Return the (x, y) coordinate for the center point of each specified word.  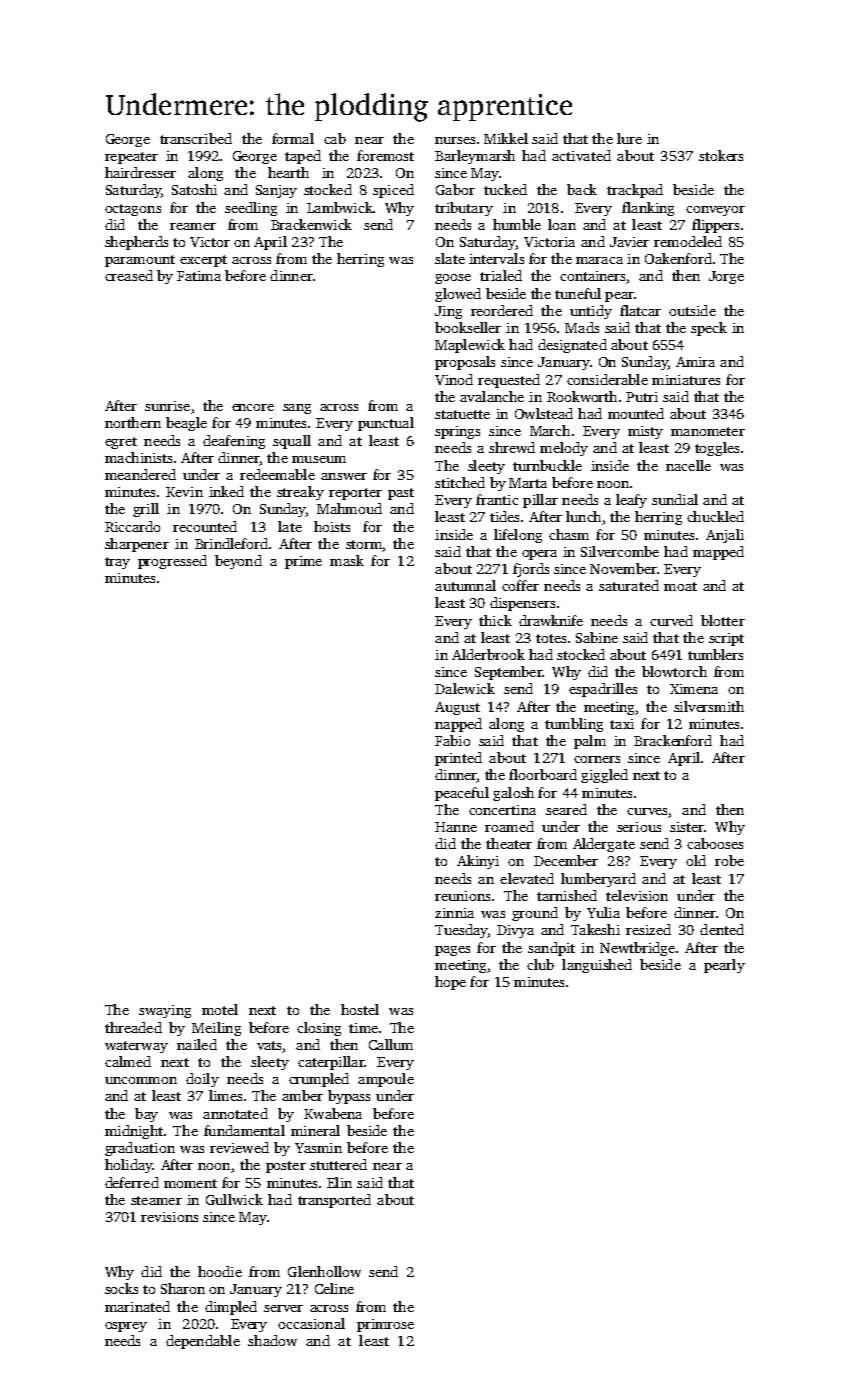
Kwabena (333, 1113)
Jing (448, 312)
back (582, 189)
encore (253, 407)
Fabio (452, 740)
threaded (133, 1027)
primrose (385, 1325)
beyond (238, 562)
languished (597, 966)
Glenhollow (324, 1271)
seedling (251, 209)
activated (581, 155)
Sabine (597, 637)
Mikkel (506, 138)
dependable (203, 1342)
